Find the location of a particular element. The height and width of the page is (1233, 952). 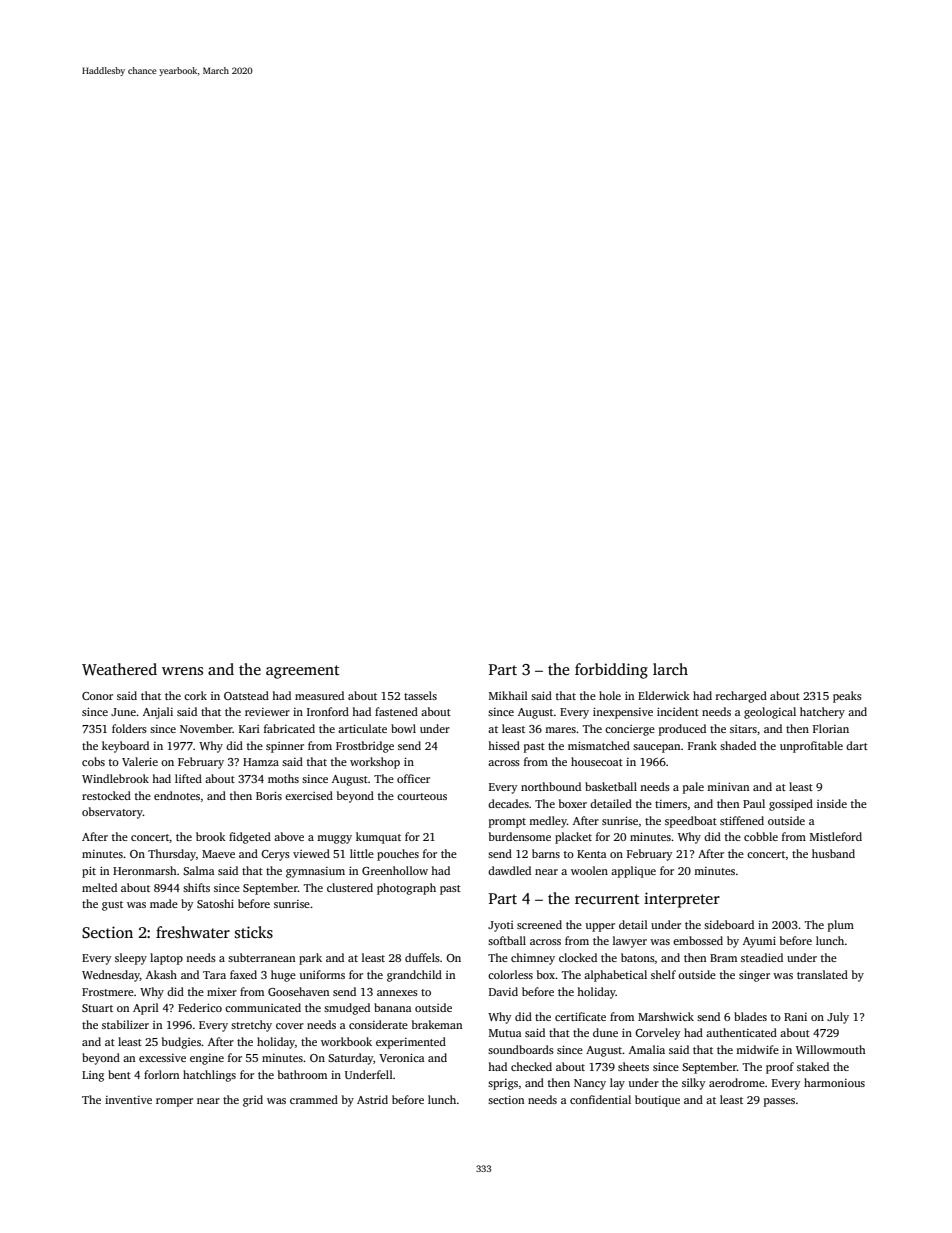

inside is located at coordinates (832, 803).
